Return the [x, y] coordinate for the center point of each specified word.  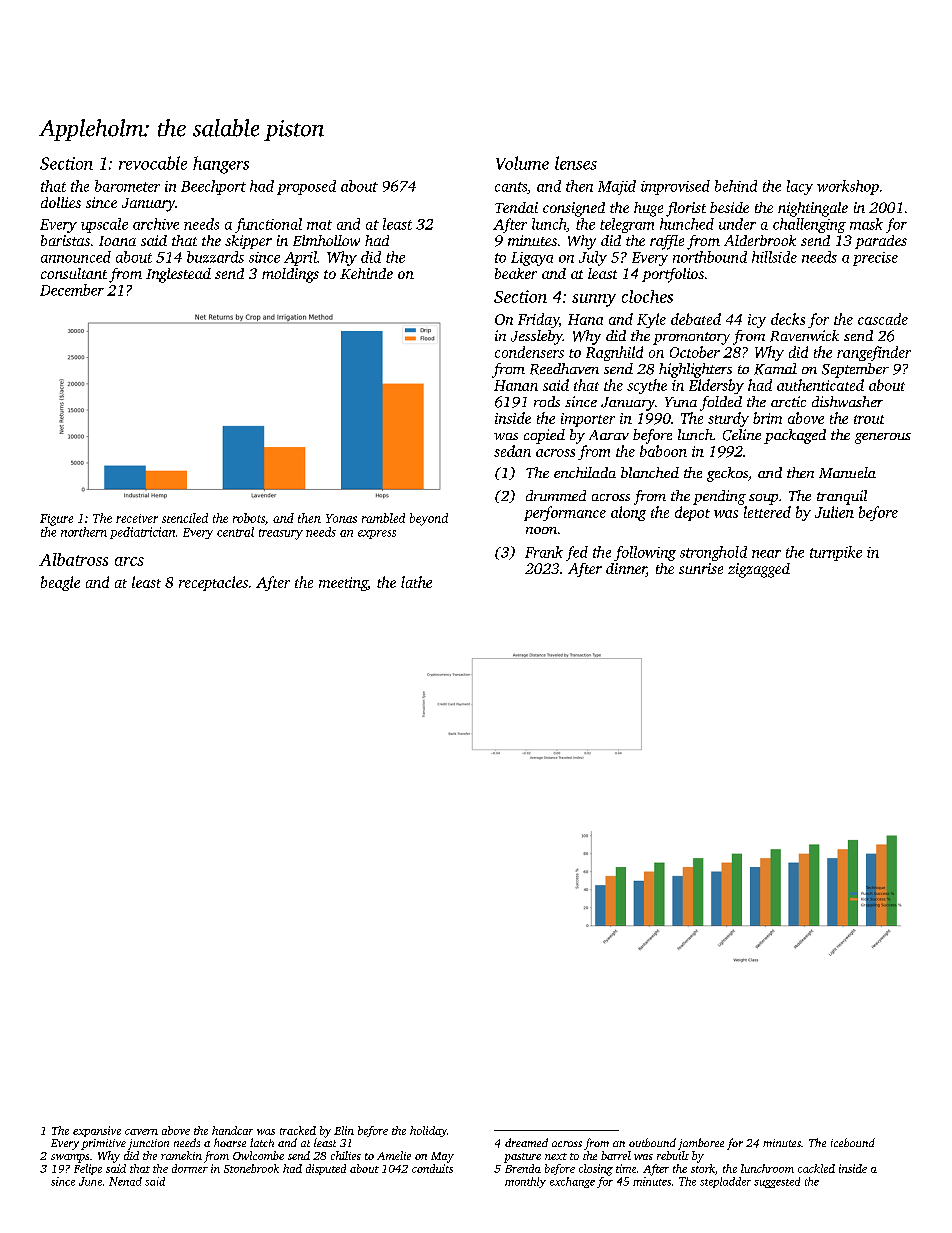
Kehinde [366, 273]
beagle [60, 583]
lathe [416, 582]
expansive [97, 1131]
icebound [853, 1142]
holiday [428, 1131]
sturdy [728, 419]
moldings [290, 275]
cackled [816, 1168]
